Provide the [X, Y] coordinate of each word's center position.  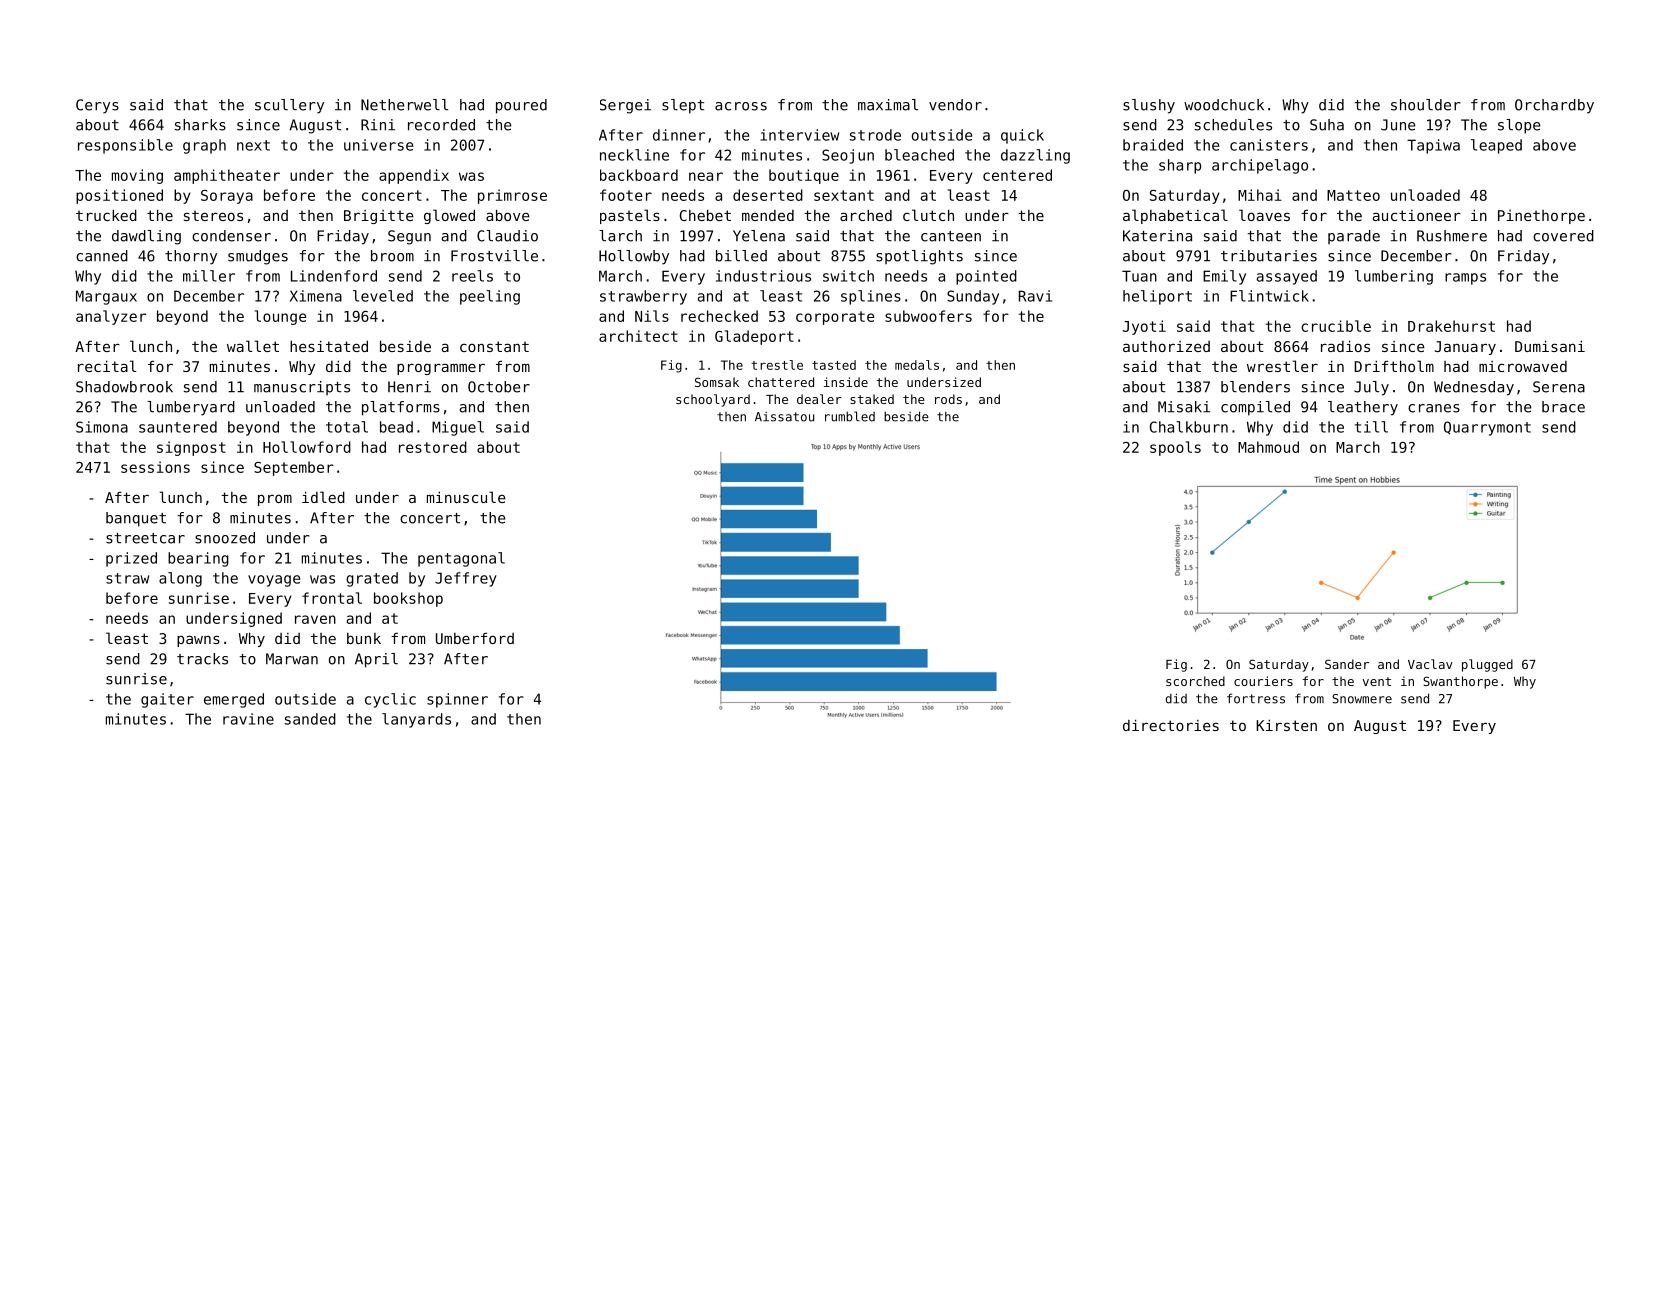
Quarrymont [1487, 428]
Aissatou [784, 417]
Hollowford [307, 447]
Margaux [106, 297]
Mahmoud [1268, 447]
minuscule [466, 497]
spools [1175, 448]
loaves [1264, 215]
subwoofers [928, 316]
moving [137, 176]
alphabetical [1175, 216]
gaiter [167, 700]
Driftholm [1394, 366]
